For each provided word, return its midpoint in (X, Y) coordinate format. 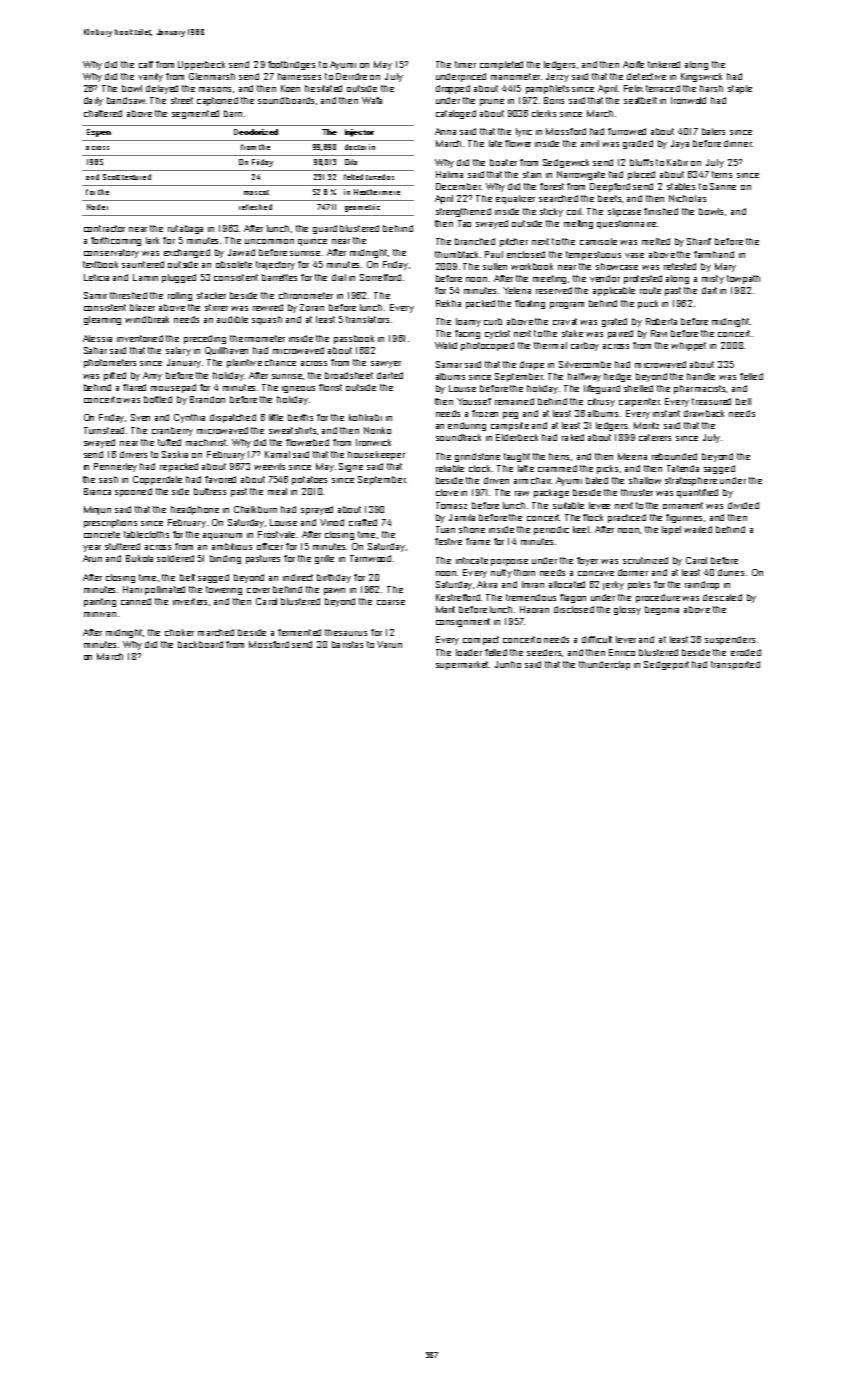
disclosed (574, 609)
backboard (200, 644)
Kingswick (701, 77)
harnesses (299, 76)
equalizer (515, 199)
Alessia (97, 338)
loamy (468, 322)
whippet (688, 346)
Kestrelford (458, 597)
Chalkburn (255, 509)
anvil (590, 143)
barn (233, 113)
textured (136, 177)
